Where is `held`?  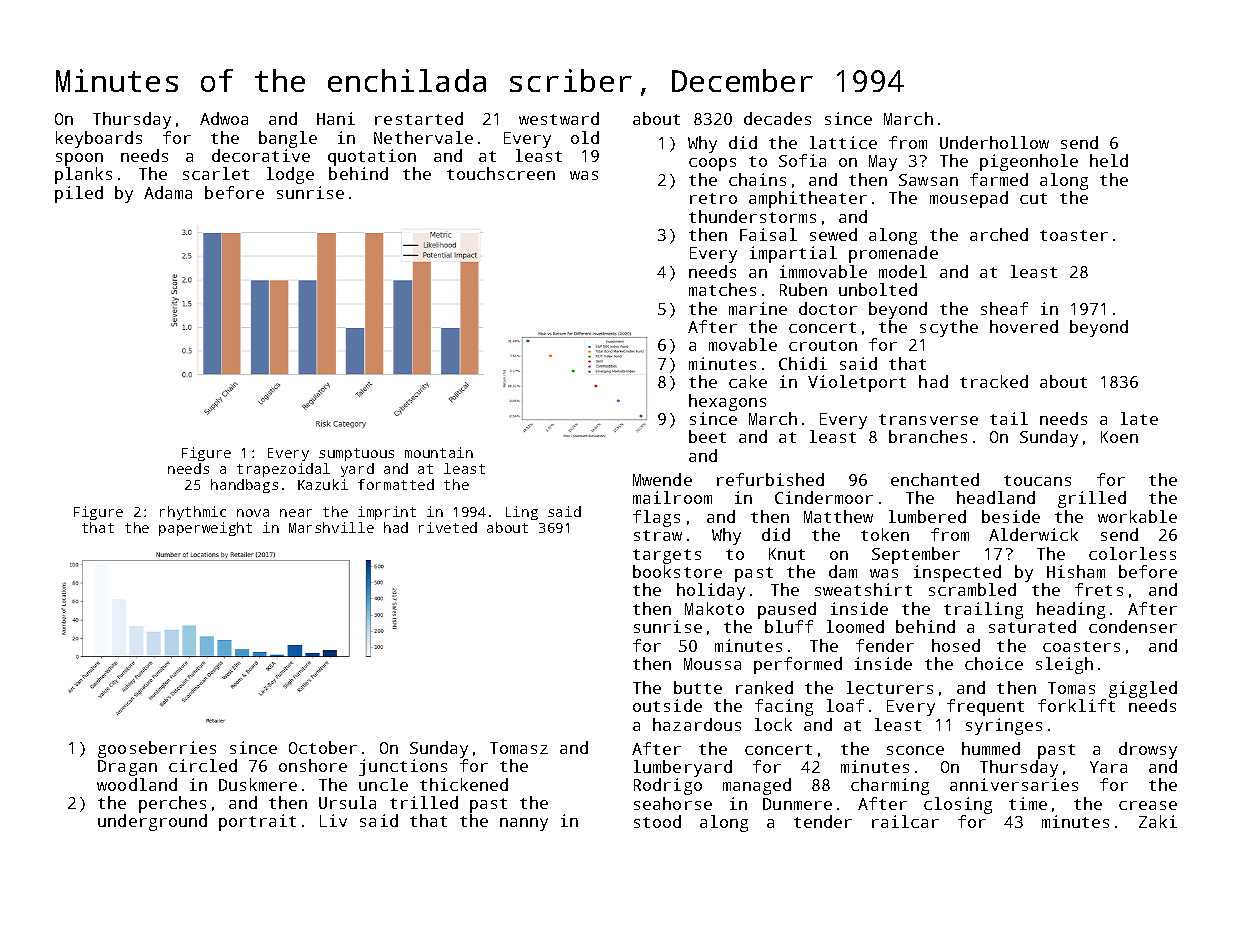
held is located at coordinates (1109, 160).
